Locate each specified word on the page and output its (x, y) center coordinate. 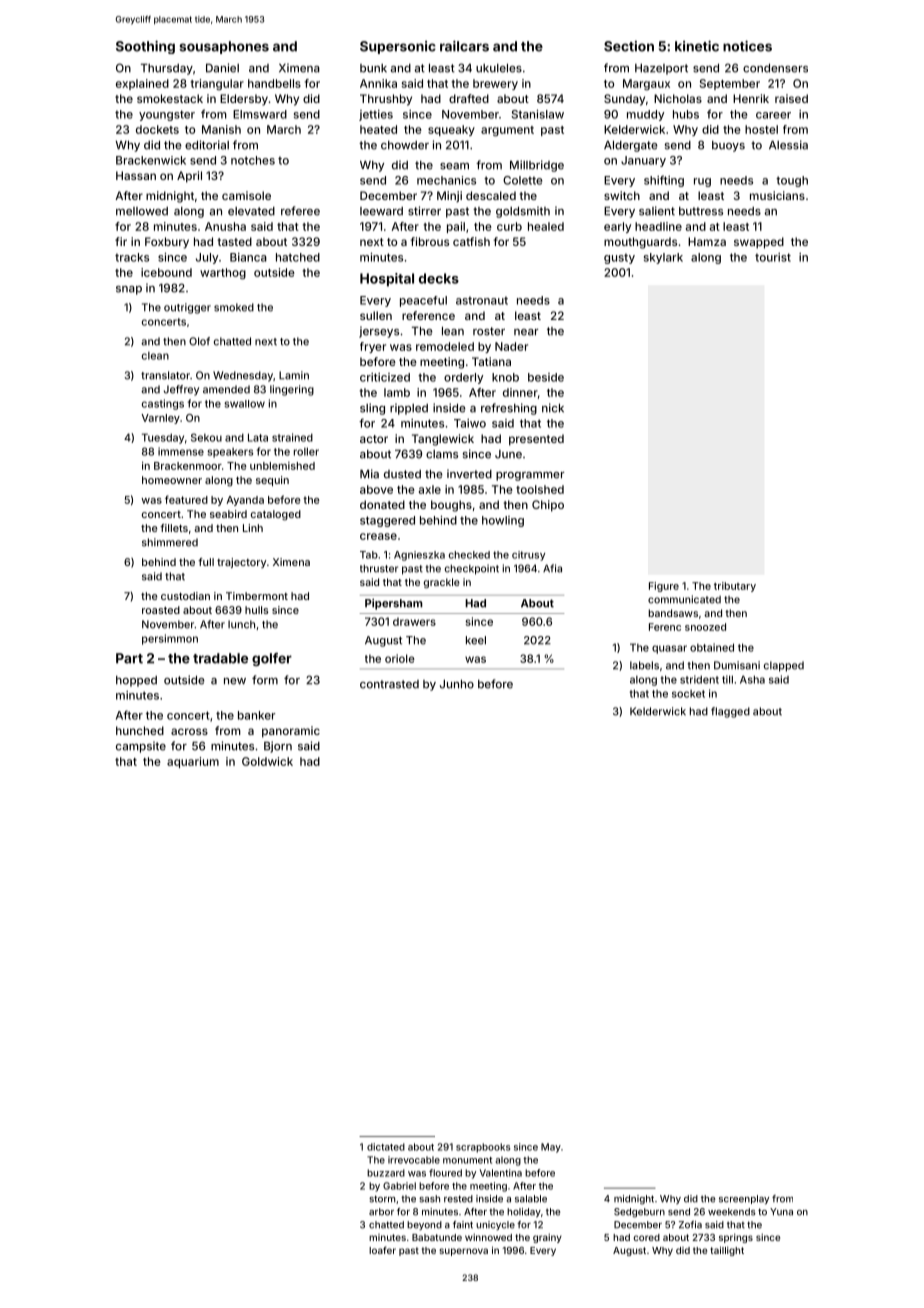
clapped (784, 666)
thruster (379, 569)
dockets (157, 129)
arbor (381, 1212)
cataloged (276, 515)
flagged (730, 712)
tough (792, 181)
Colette (522, 180)
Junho (457, 684)
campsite (141, 747)
